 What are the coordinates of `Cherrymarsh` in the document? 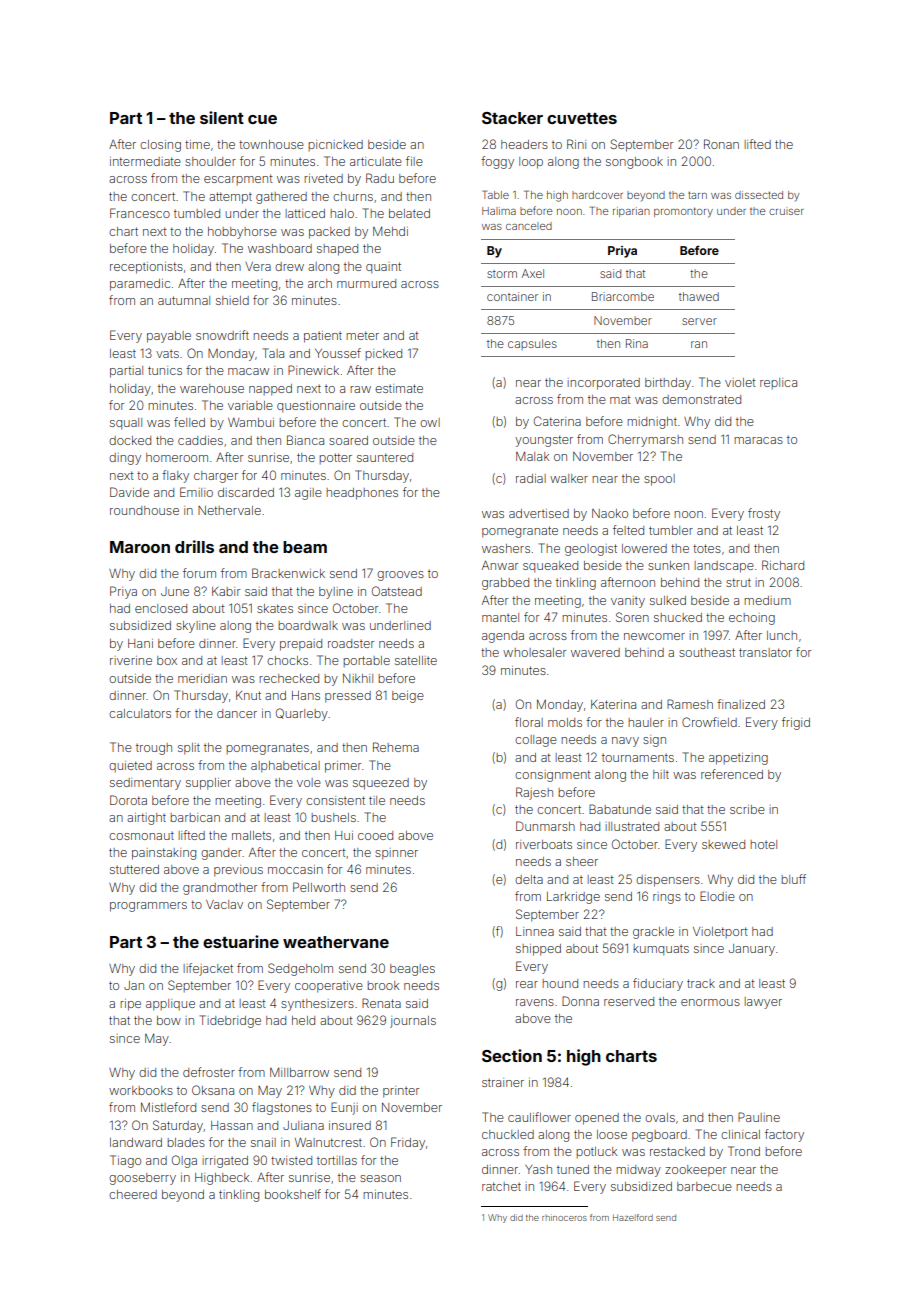 It's located at (645, 440).
